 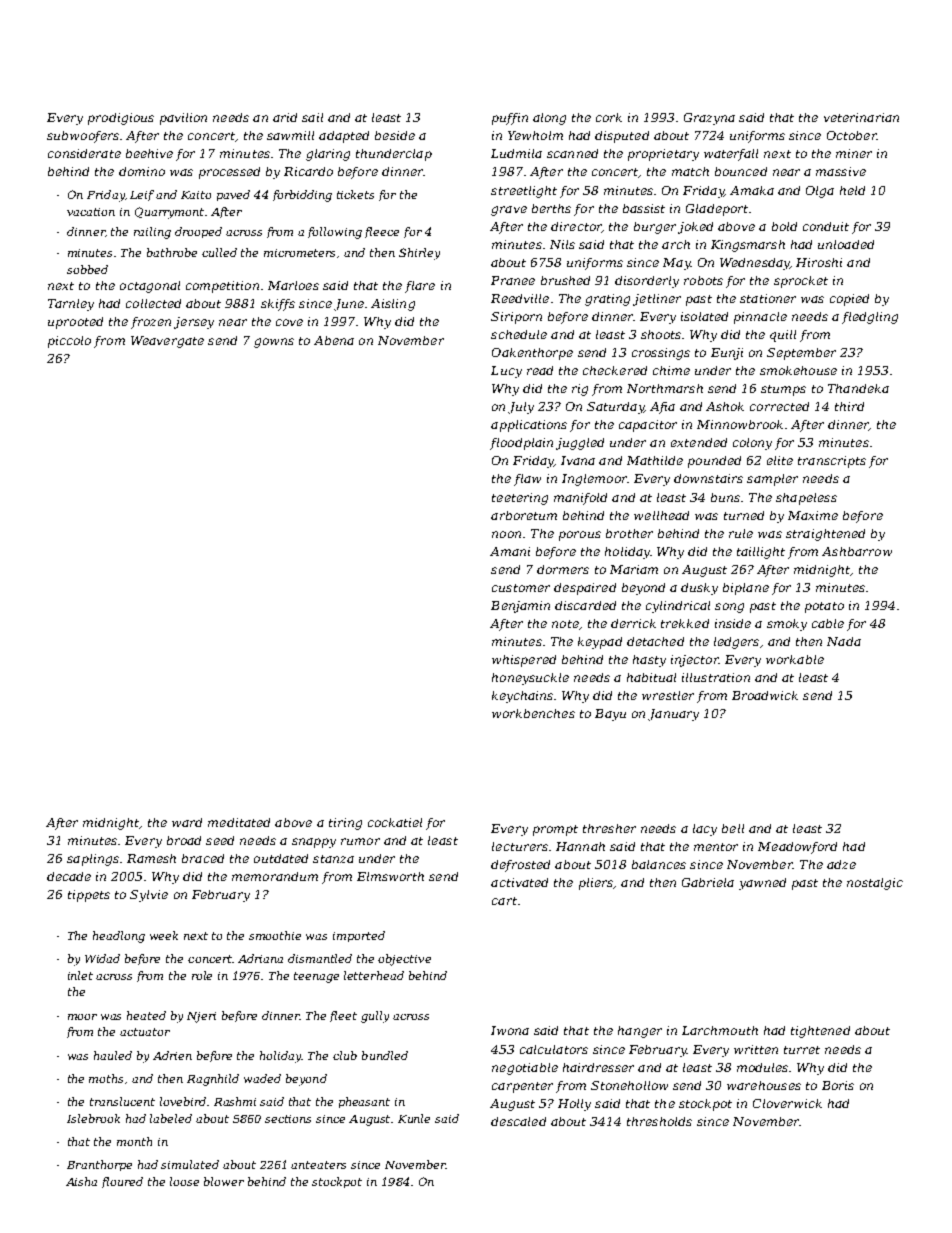 I want to click on bassist, so click(x=644, y=208).
